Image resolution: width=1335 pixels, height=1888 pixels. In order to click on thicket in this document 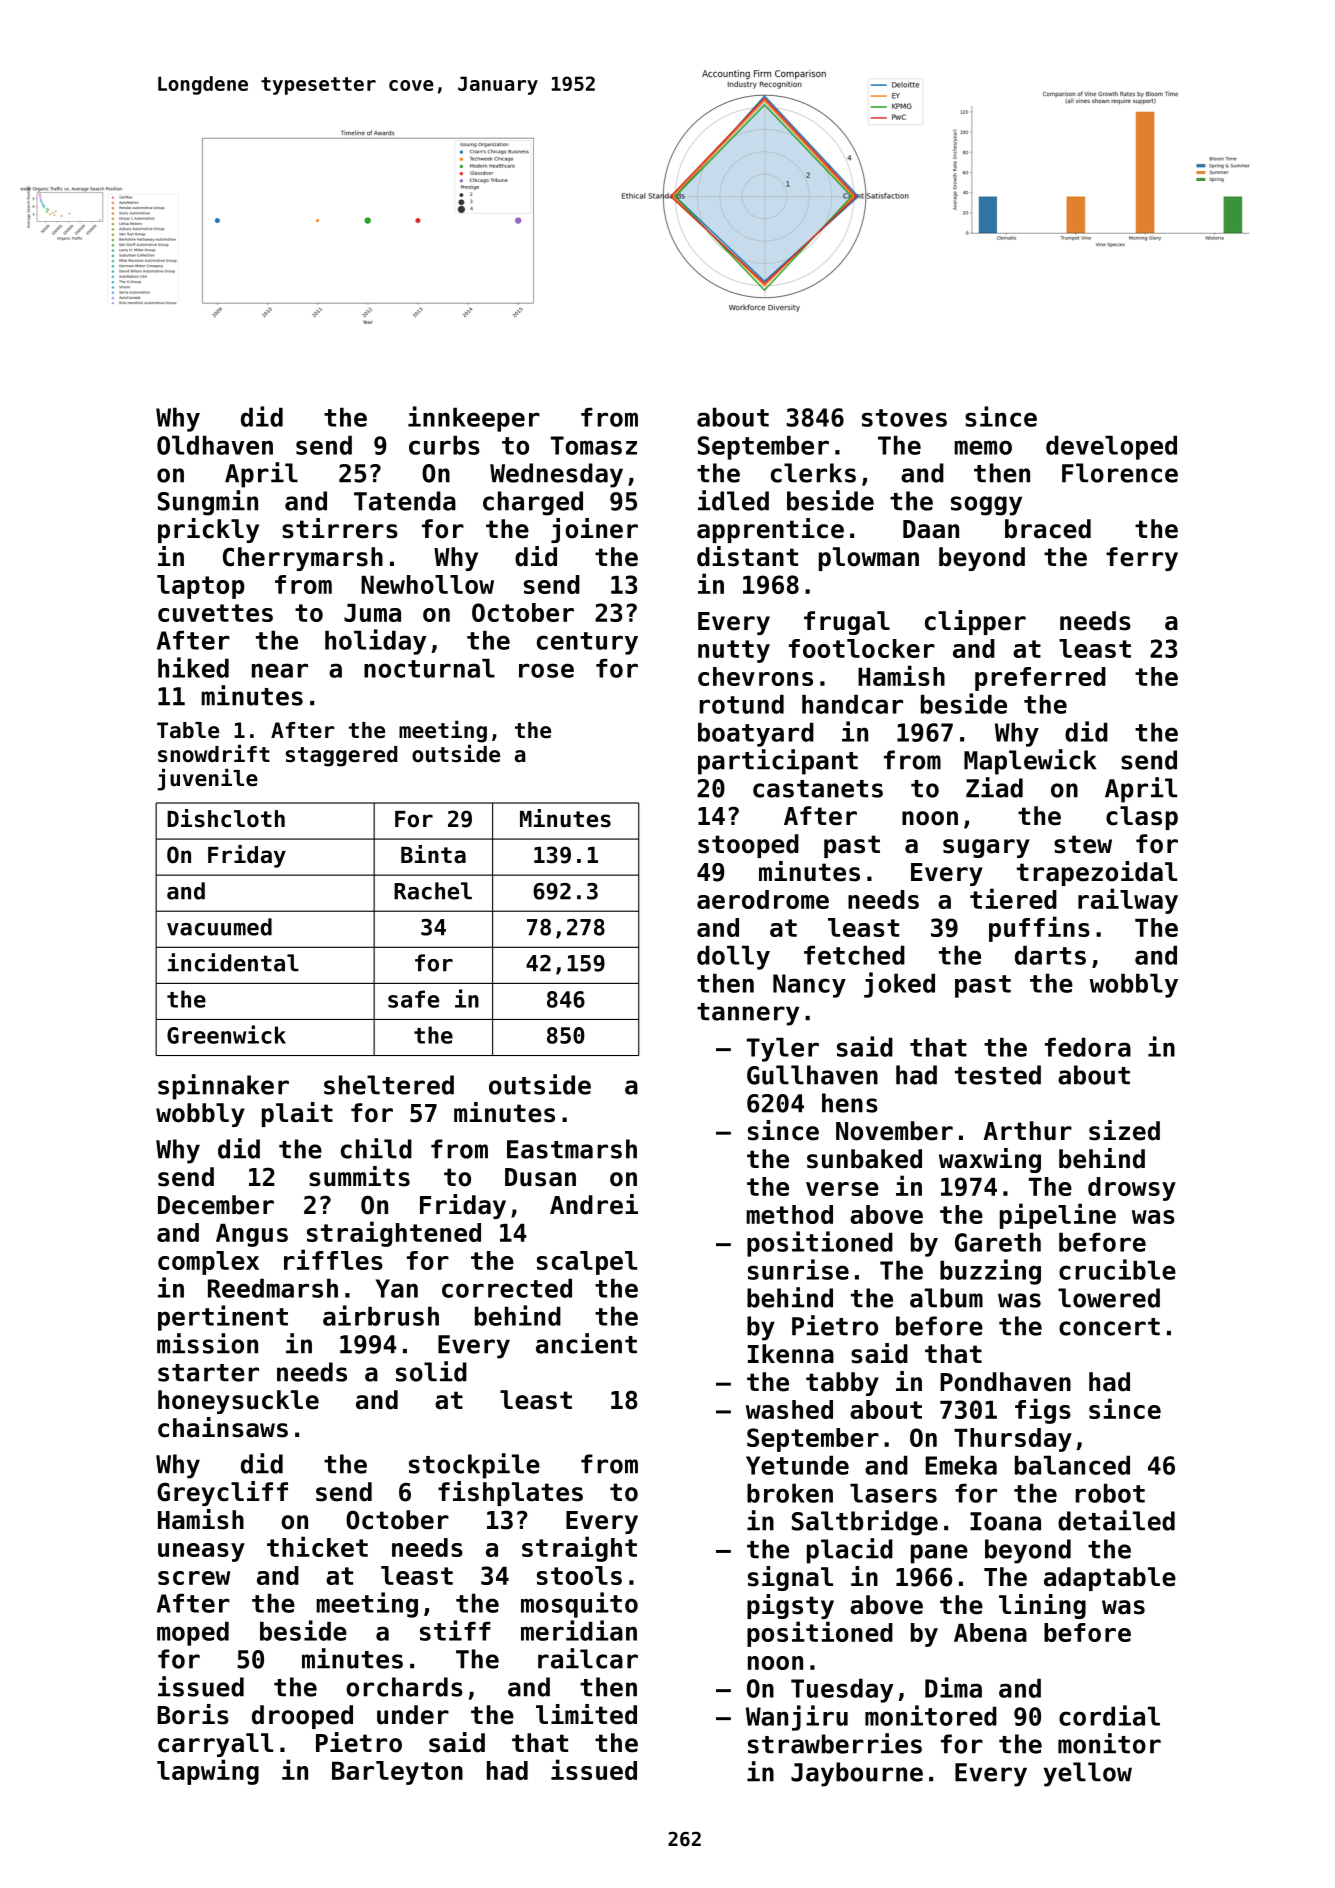, I will do `click(317, 1546)`.
